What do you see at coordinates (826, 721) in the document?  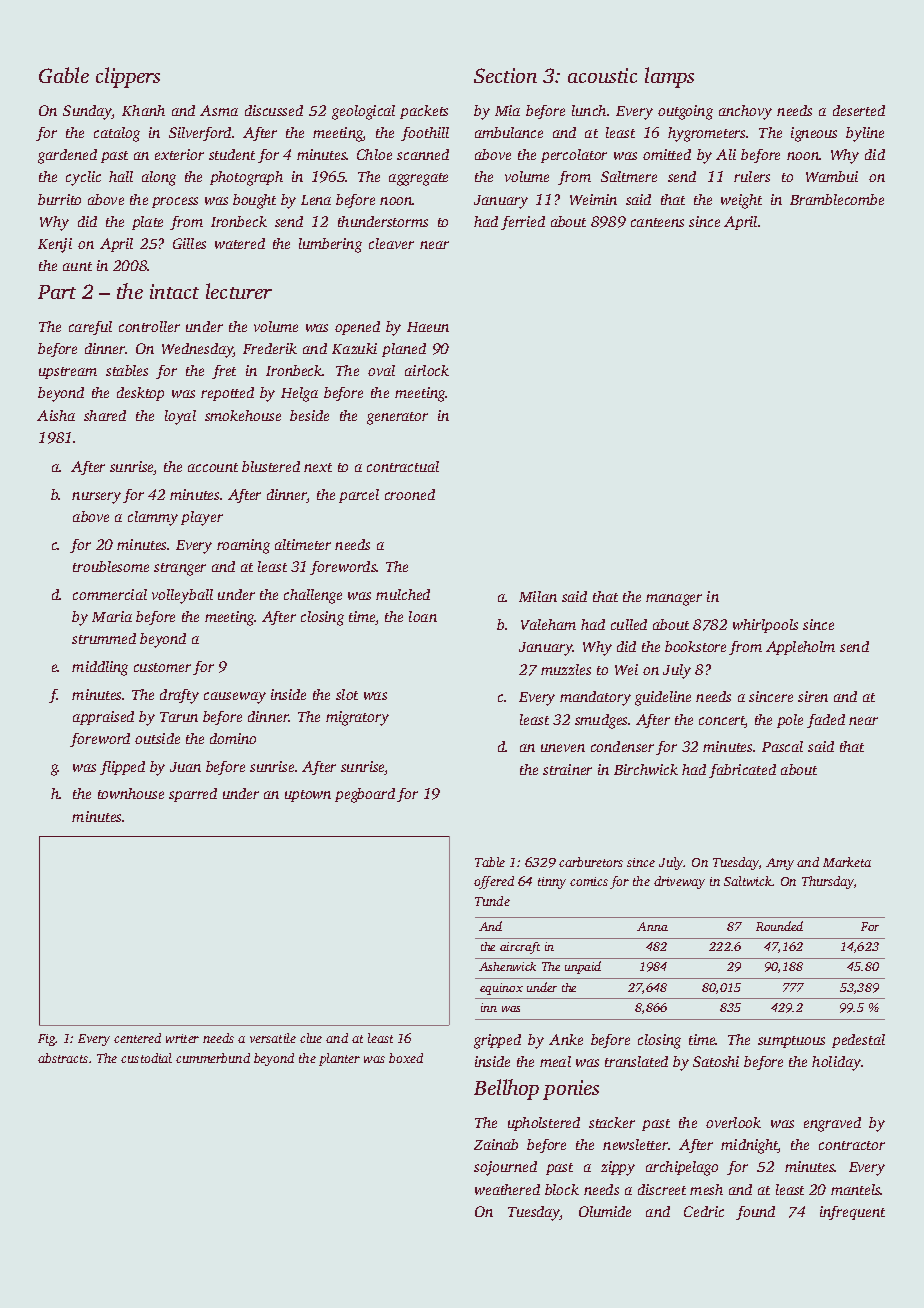 I see `faded` at bounding box center [826, 721].
